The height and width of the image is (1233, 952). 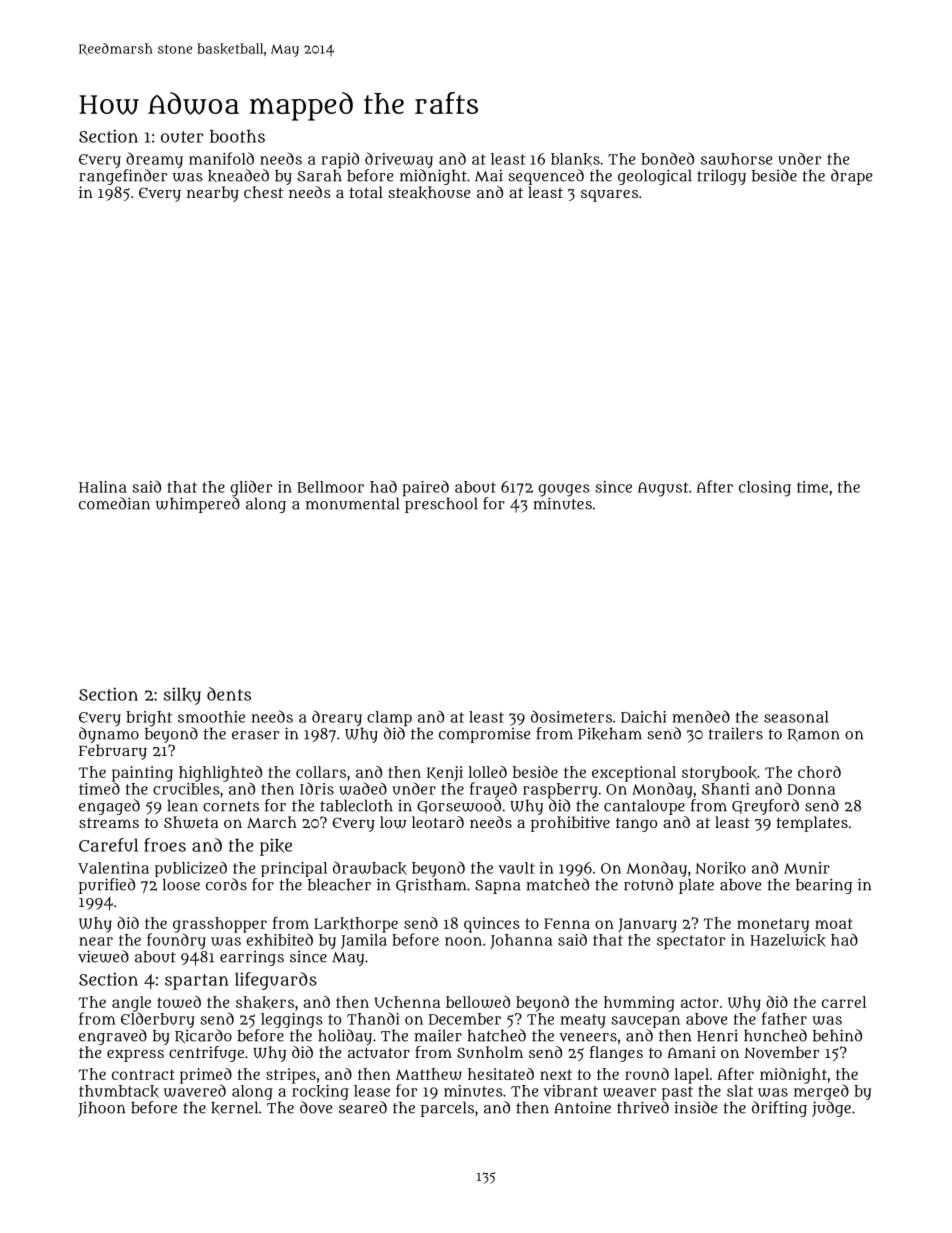 I want to click on total, so click(x=366, y=192).
